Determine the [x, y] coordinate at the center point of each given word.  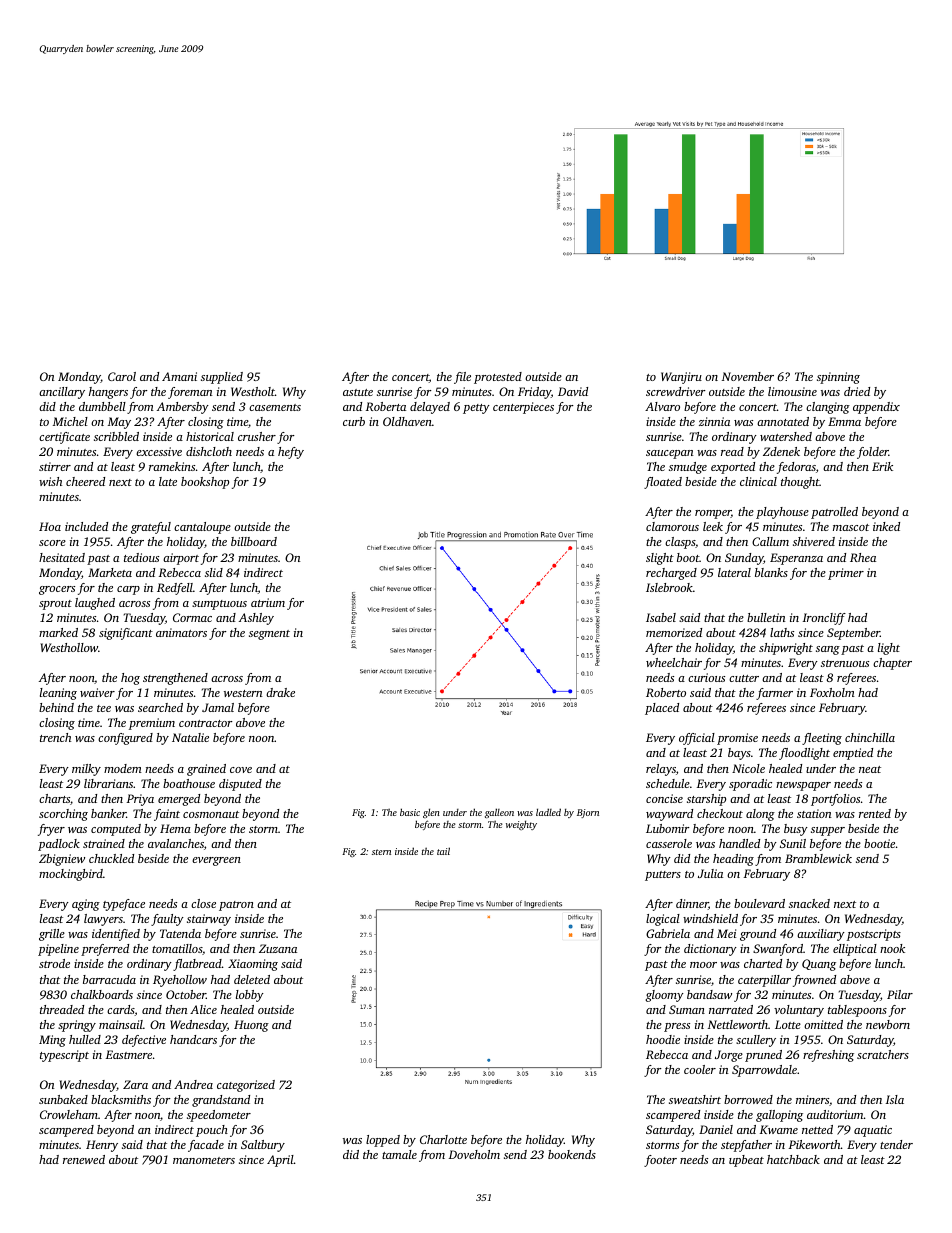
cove [241, 770]
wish [50, 481]
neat [870, 769]
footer [660, 1161]
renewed [84, 1159]
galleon [499, 813]
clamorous [672, 526]
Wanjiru [681, 378]
